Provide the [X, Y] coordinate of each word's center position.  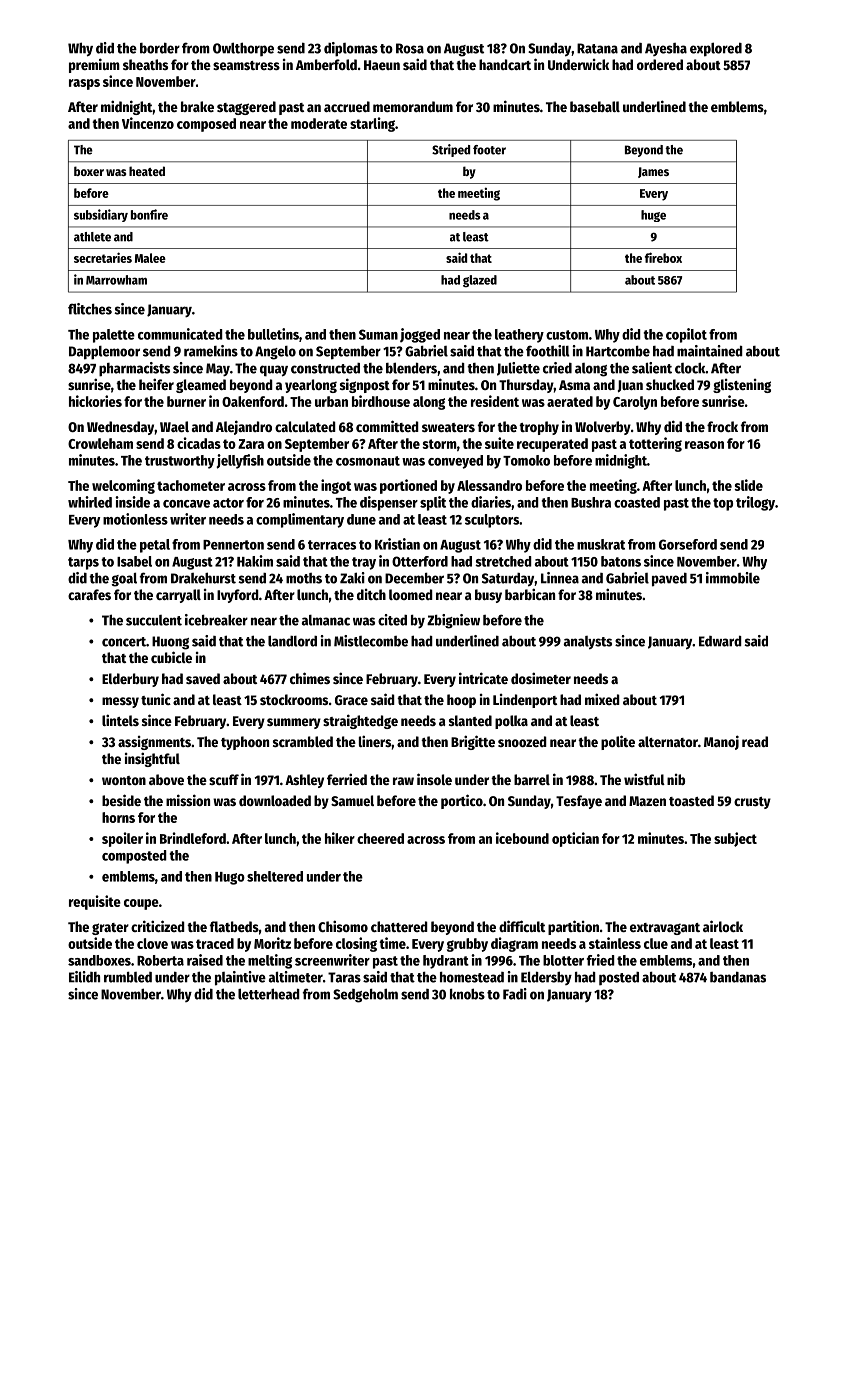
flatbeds [234, 926]
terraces [332, 545]
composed [206, 125]
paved [669, 579]
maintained [710, 351]
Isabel [134, 561]
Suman [378, 334]
